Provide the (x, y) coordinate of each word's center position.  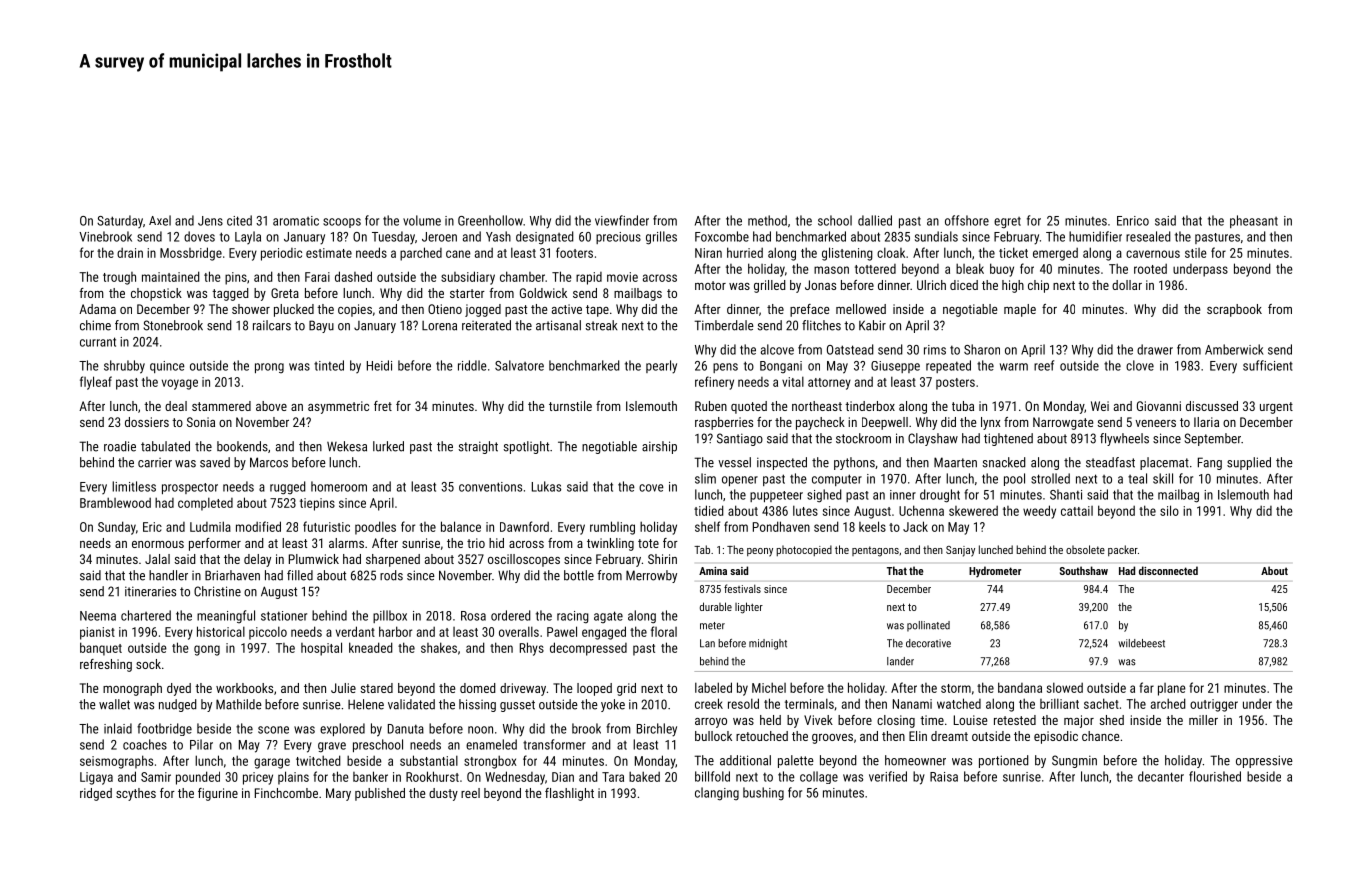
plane (1172, 689)
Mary (338, 794)
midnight (768, 644)
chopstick (156, 294)
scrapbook (1234, 310)
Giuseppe (895, 367)
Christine (217, 591)
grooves (832, 739)
